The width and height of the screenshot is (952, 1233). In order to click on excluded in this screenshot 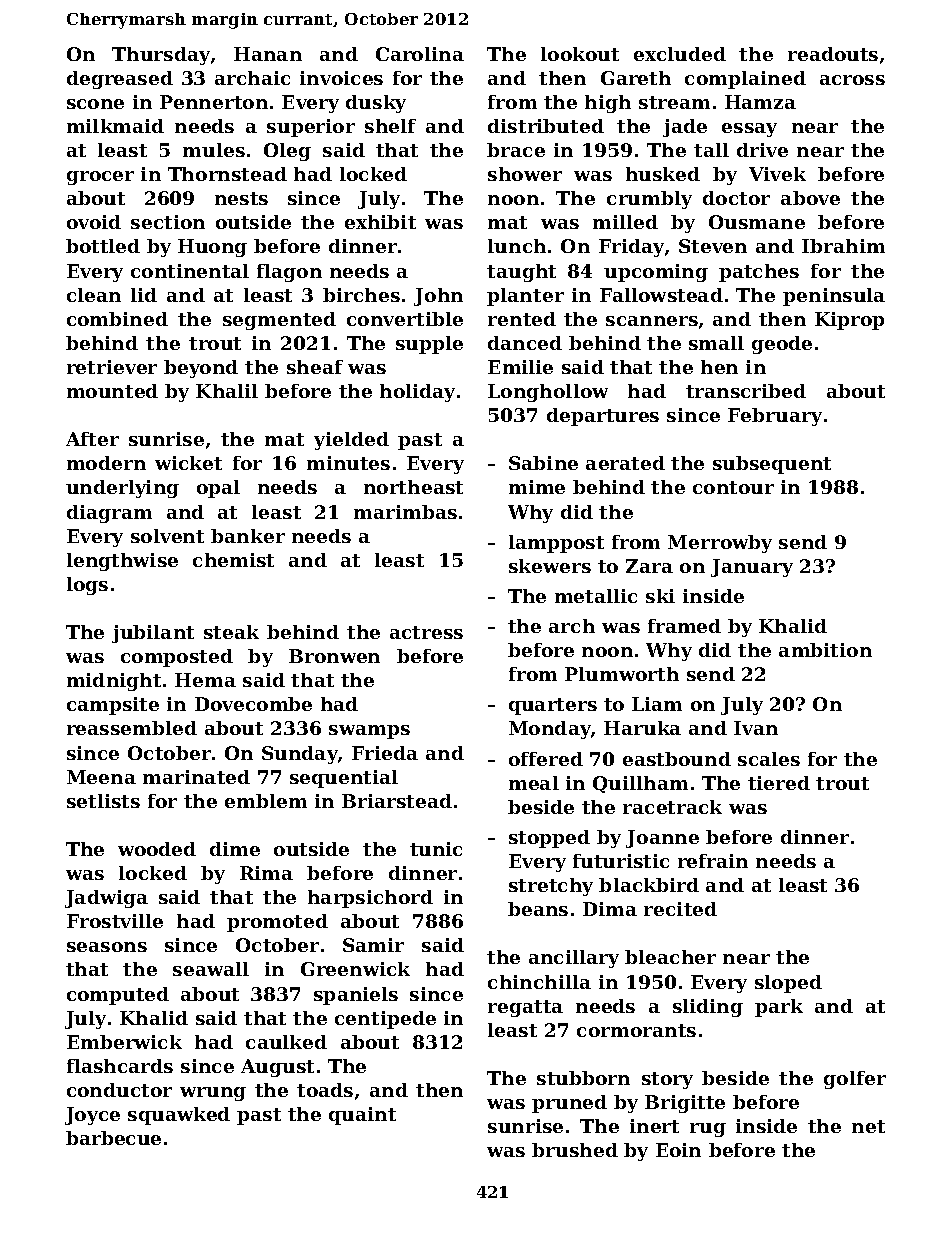, I will do `click(680, 54)`.
